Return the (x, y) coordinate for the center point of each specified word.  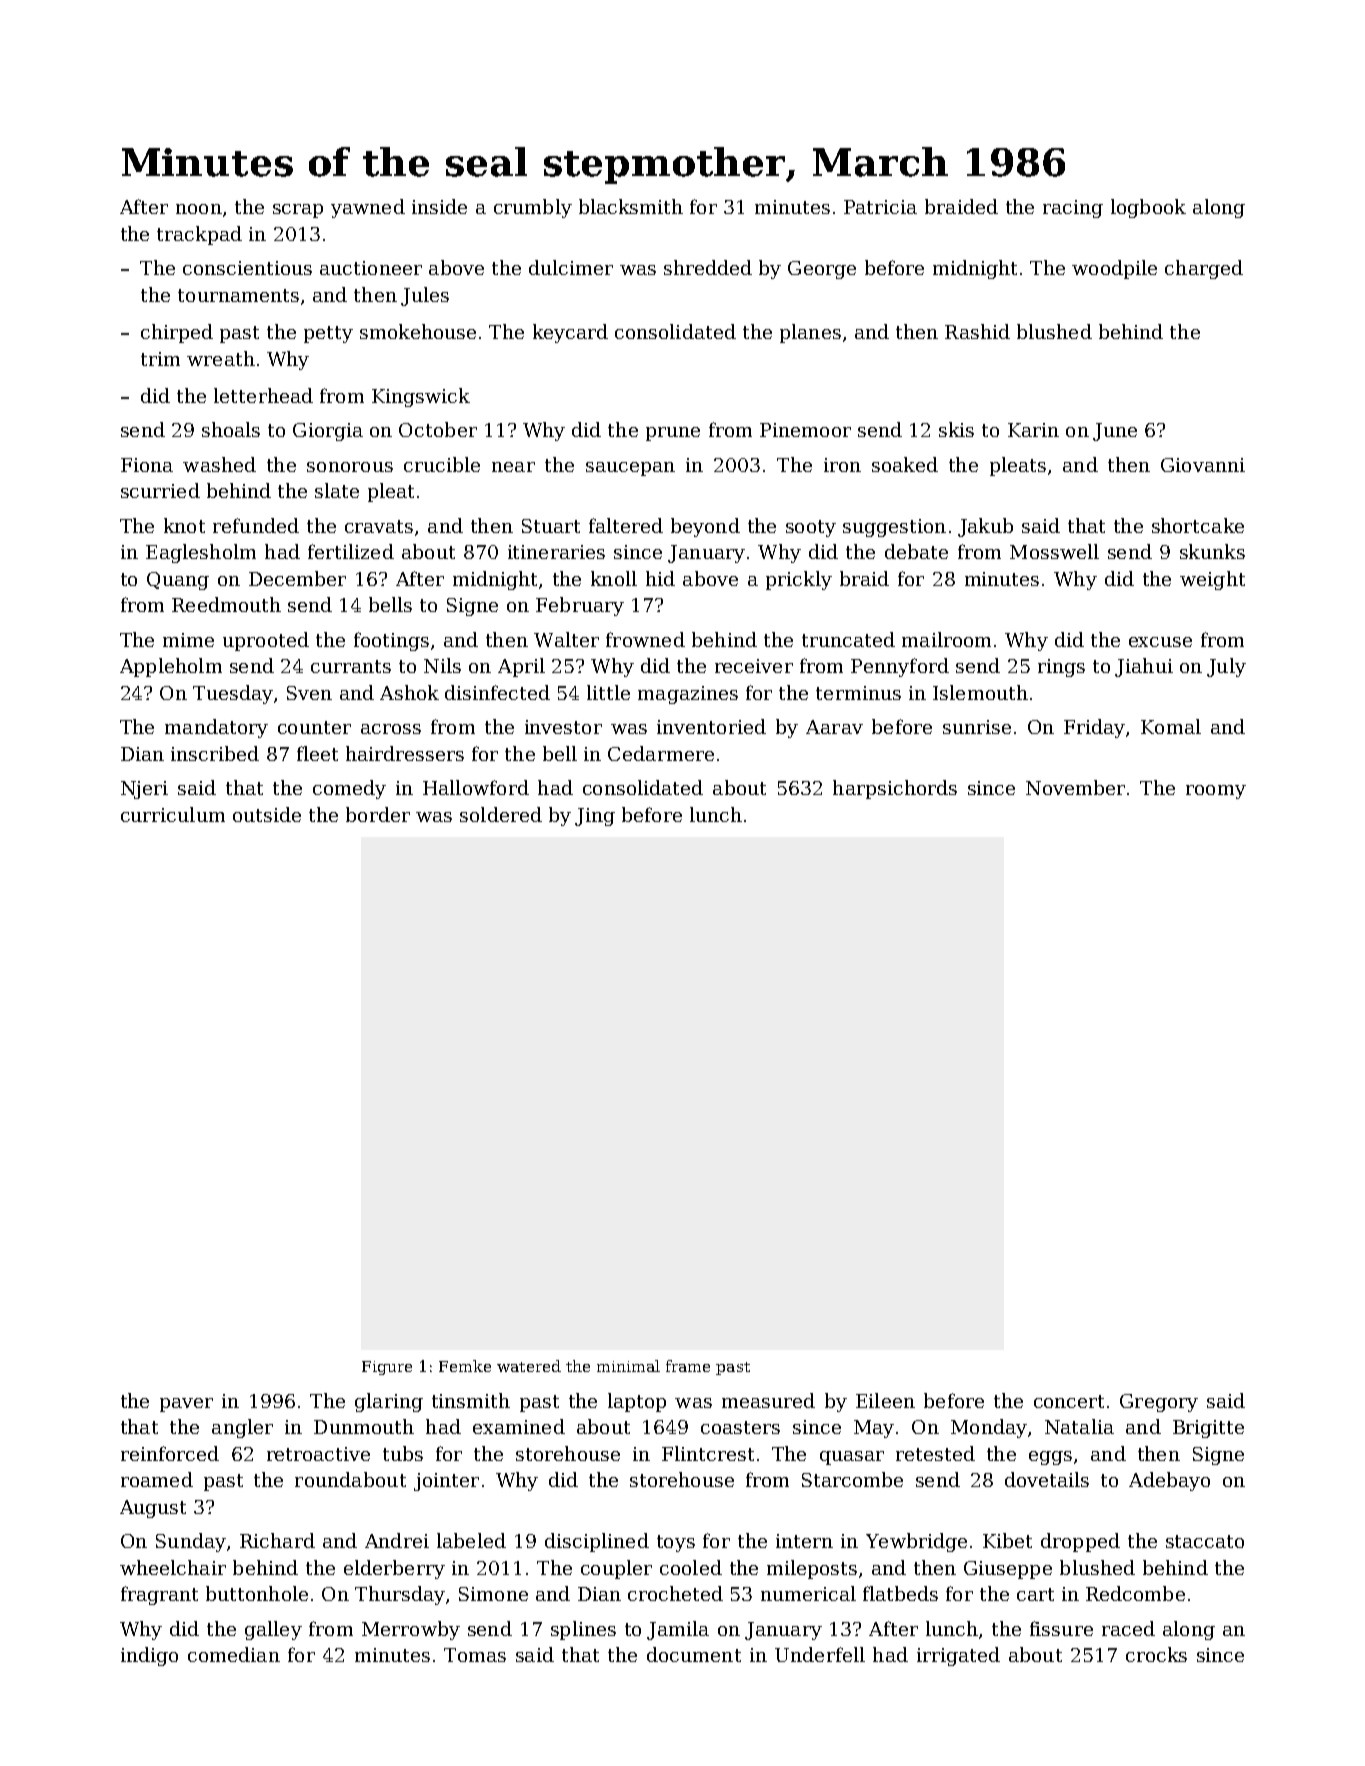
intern (804, 1541)
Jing (595, 817)
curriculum (173, 814)
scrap (298, 211)
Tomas (475, 1655)
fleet (317, 753)
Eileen (885, 1400)
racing (1073, 209)
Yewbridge (916, 1542)
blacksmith (631, 206)
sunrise (977, 727)
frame (688, 1366)
